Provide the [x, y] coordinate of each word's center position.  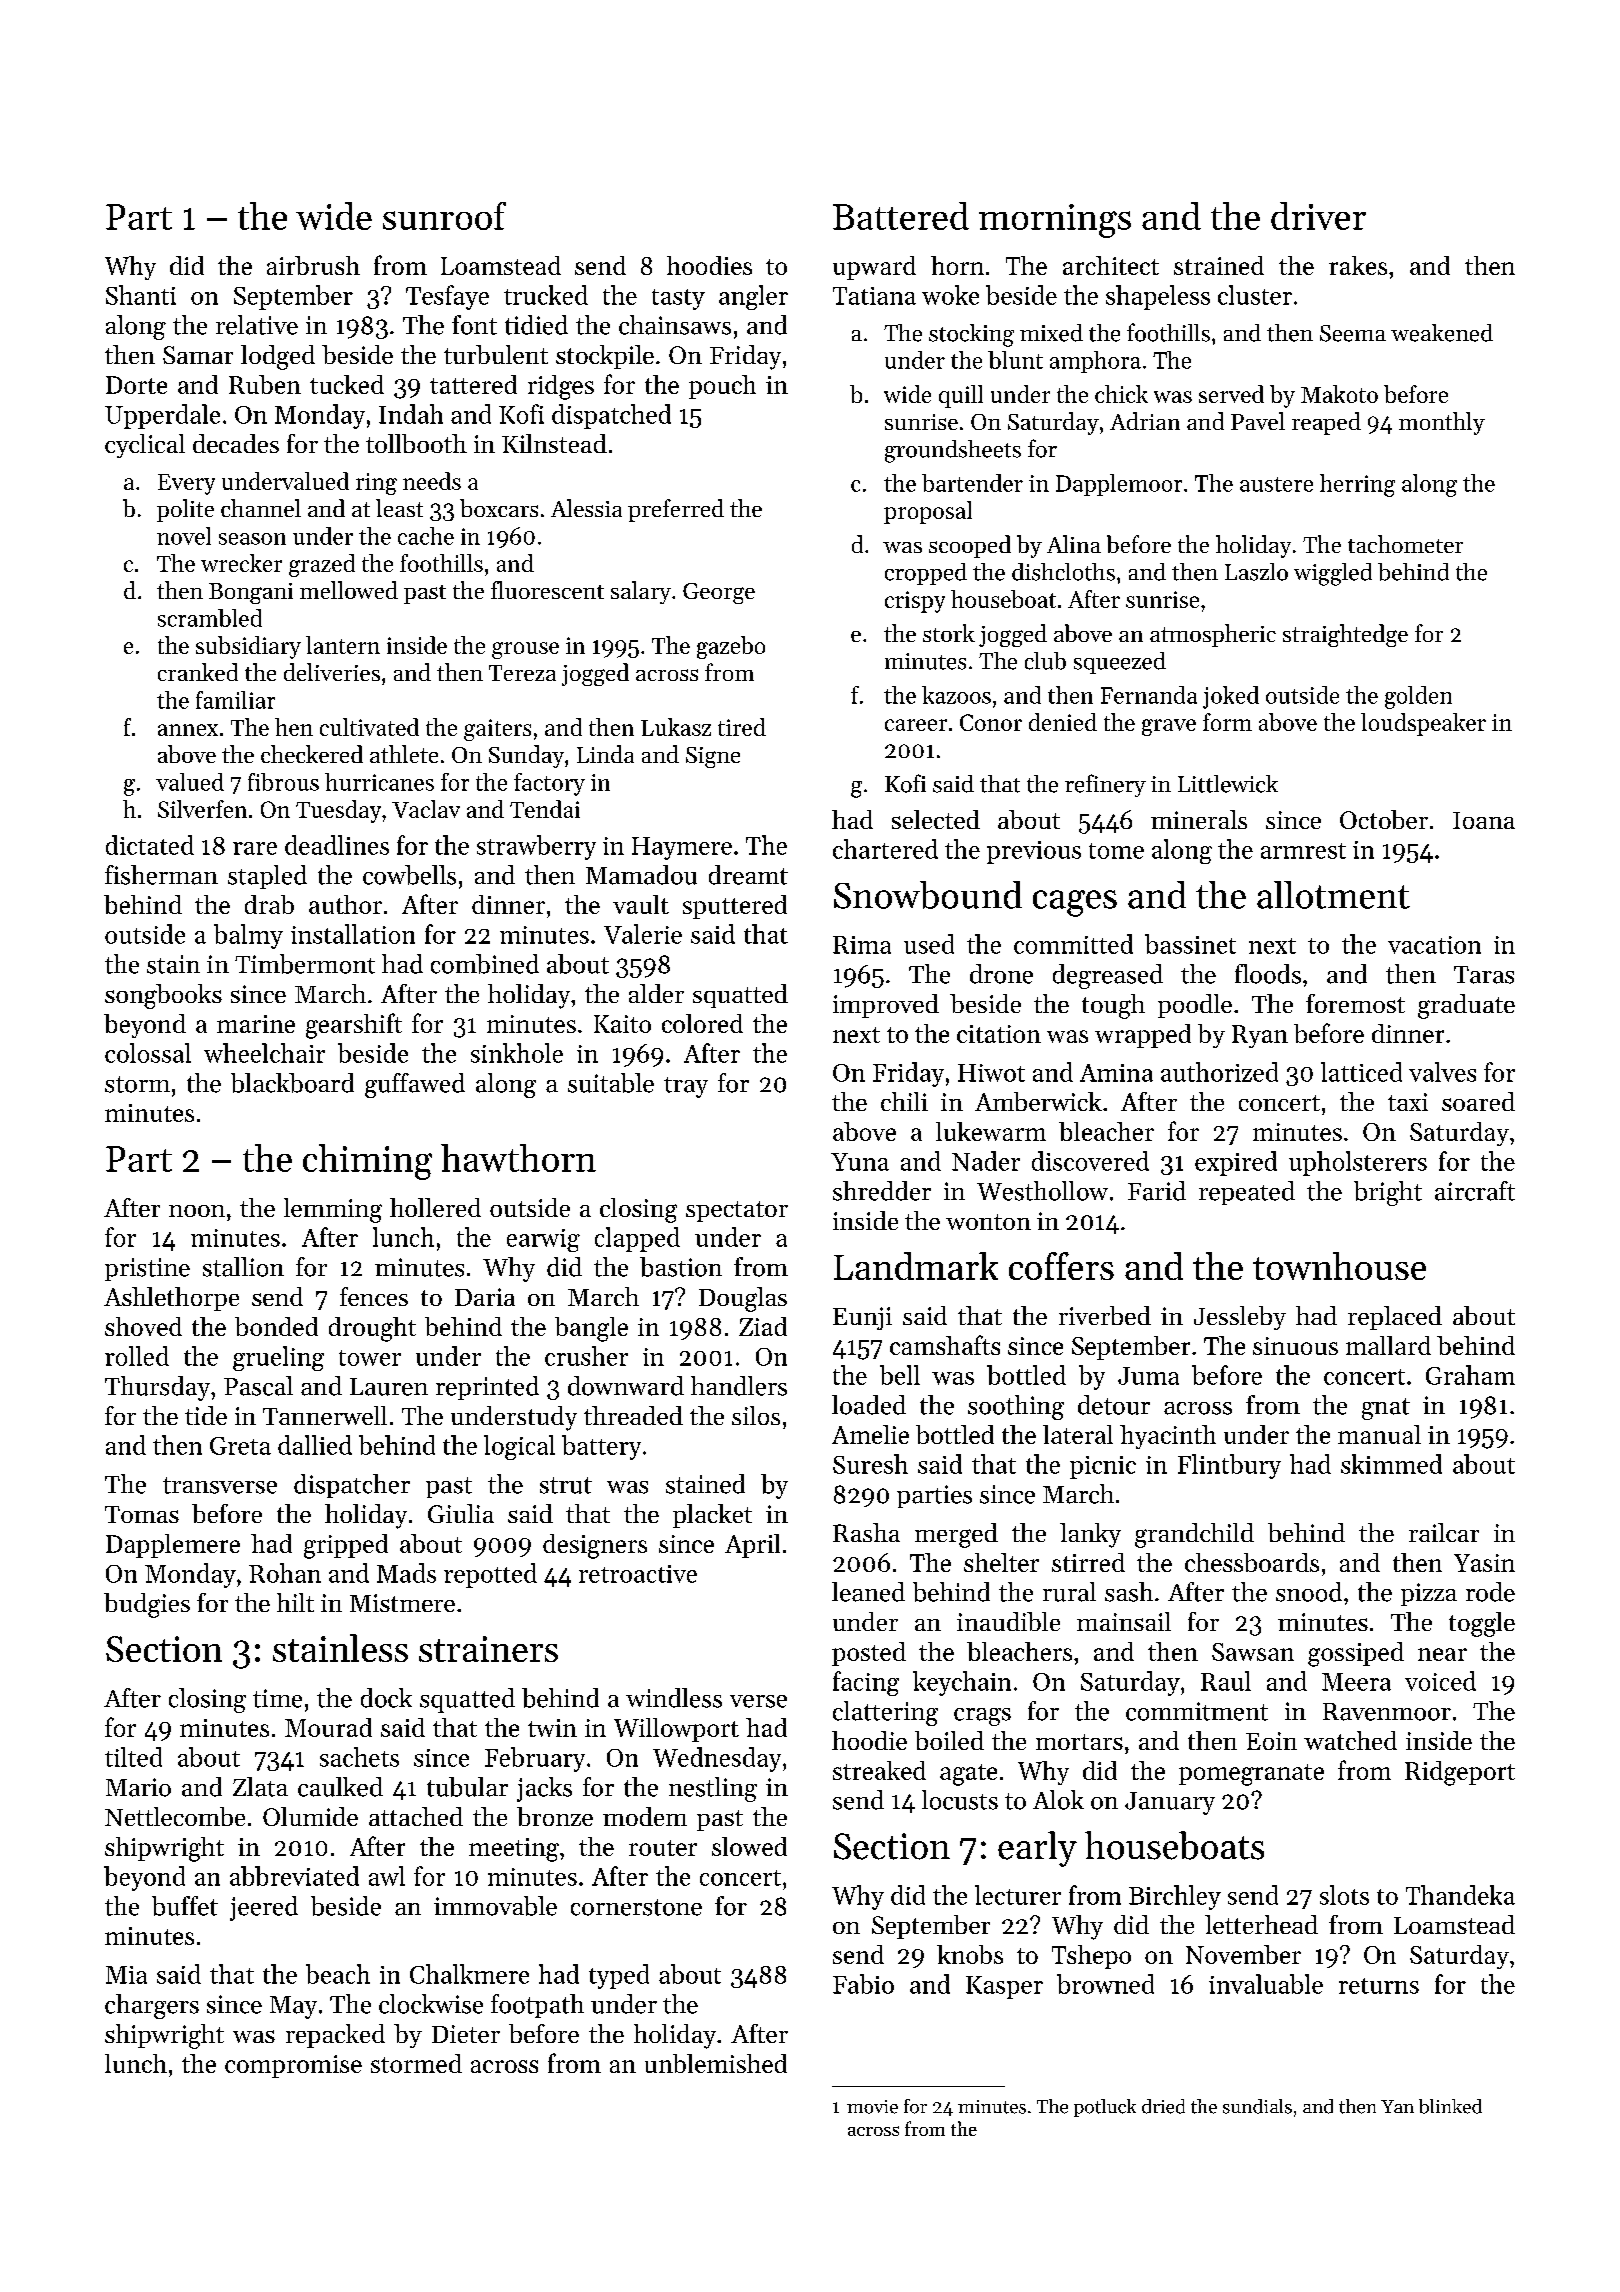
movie [872, 2107]
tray [686, 1087]
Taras [1484, 975]
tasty [678, 299]
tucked [347, 384]
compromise [293, 2066]
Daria [485, 1297]
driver [1318, 216]
